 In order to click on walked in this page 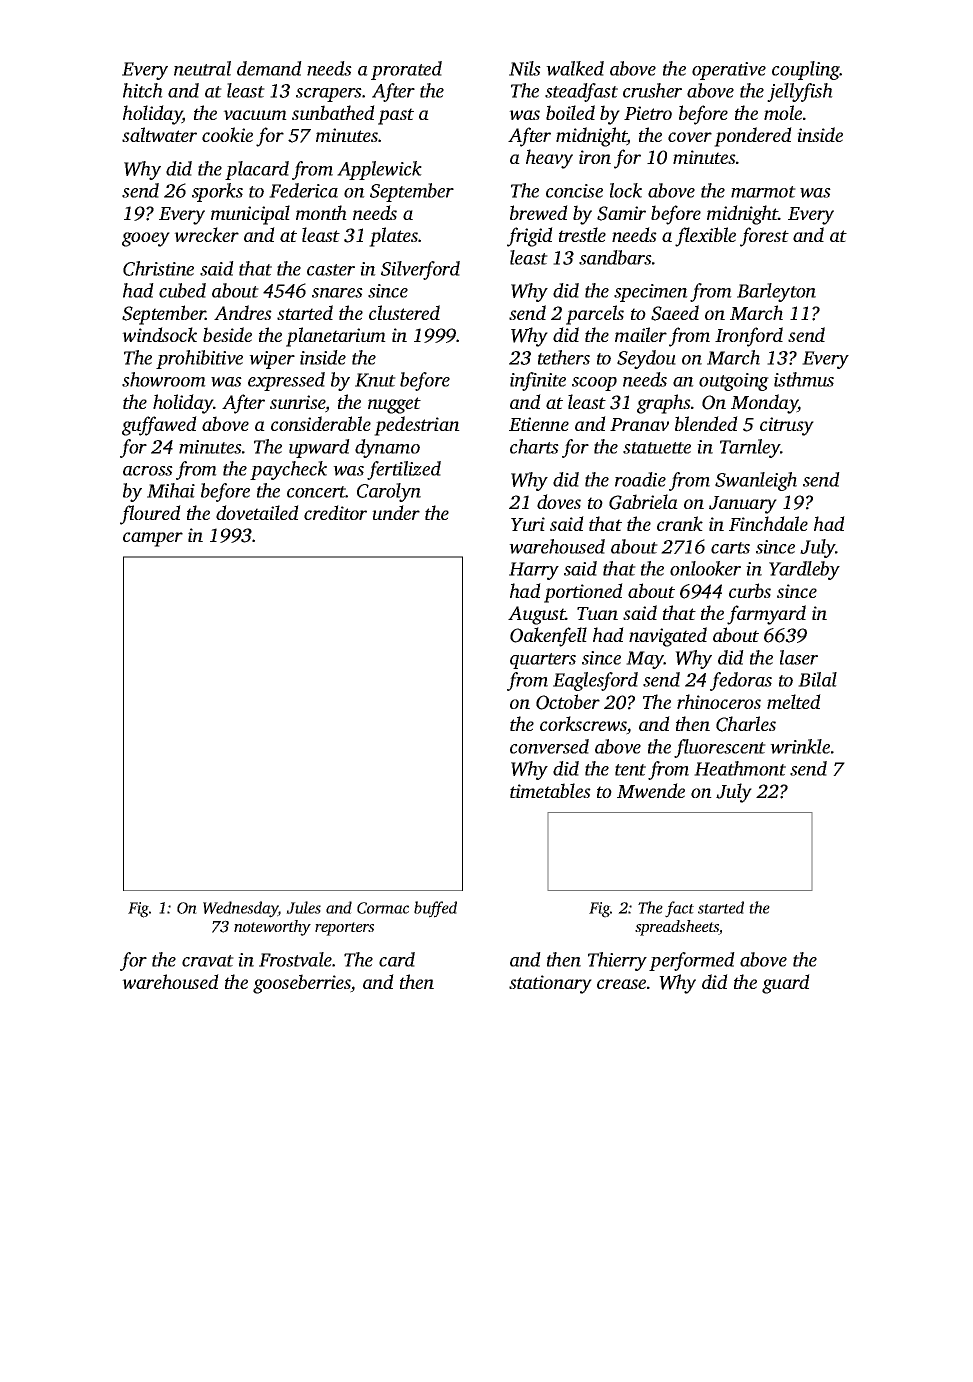, I will do `click(575, 68)`.
